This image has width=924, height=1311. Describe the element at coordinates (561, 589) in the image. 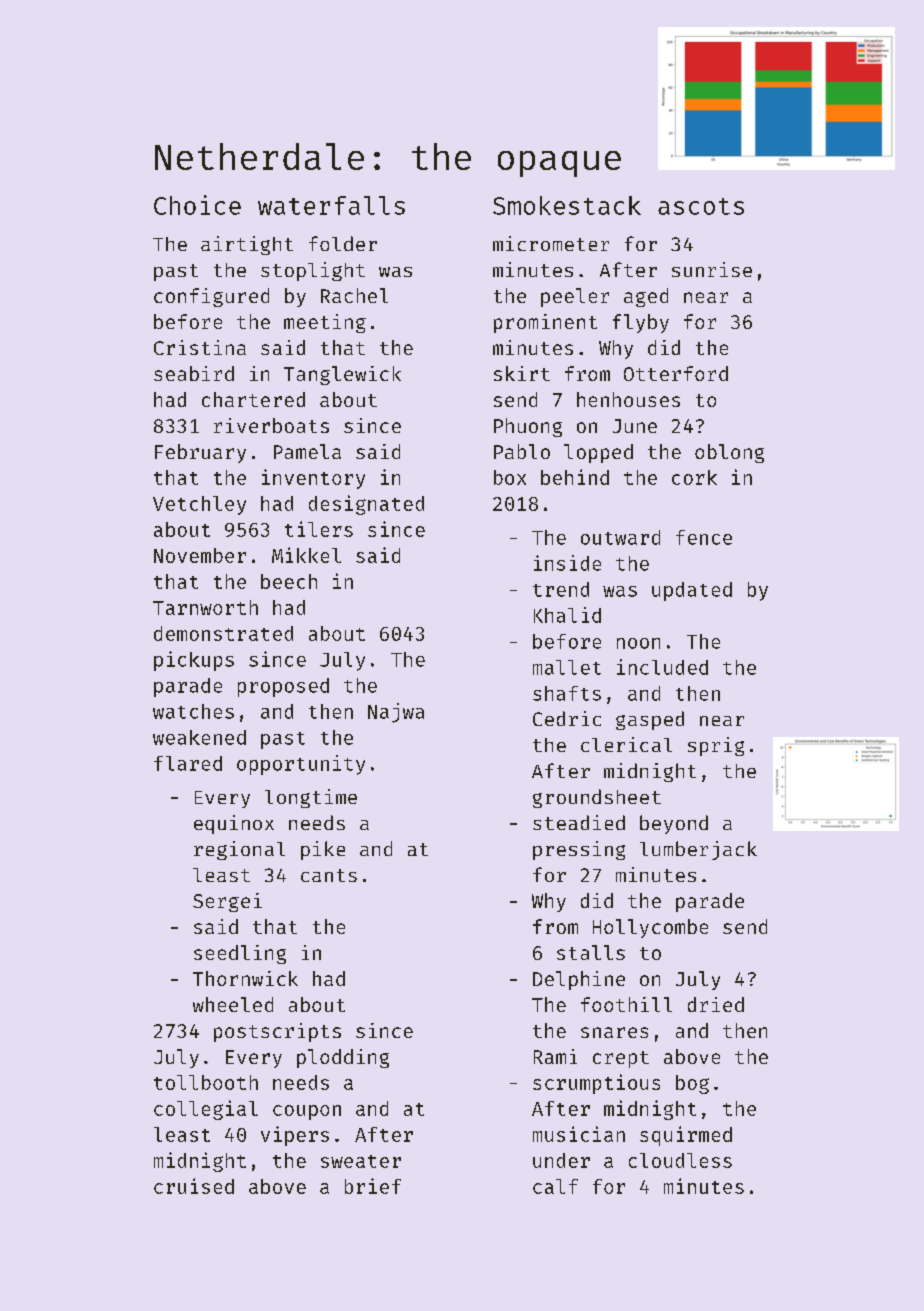

I see `trend` at that location.
